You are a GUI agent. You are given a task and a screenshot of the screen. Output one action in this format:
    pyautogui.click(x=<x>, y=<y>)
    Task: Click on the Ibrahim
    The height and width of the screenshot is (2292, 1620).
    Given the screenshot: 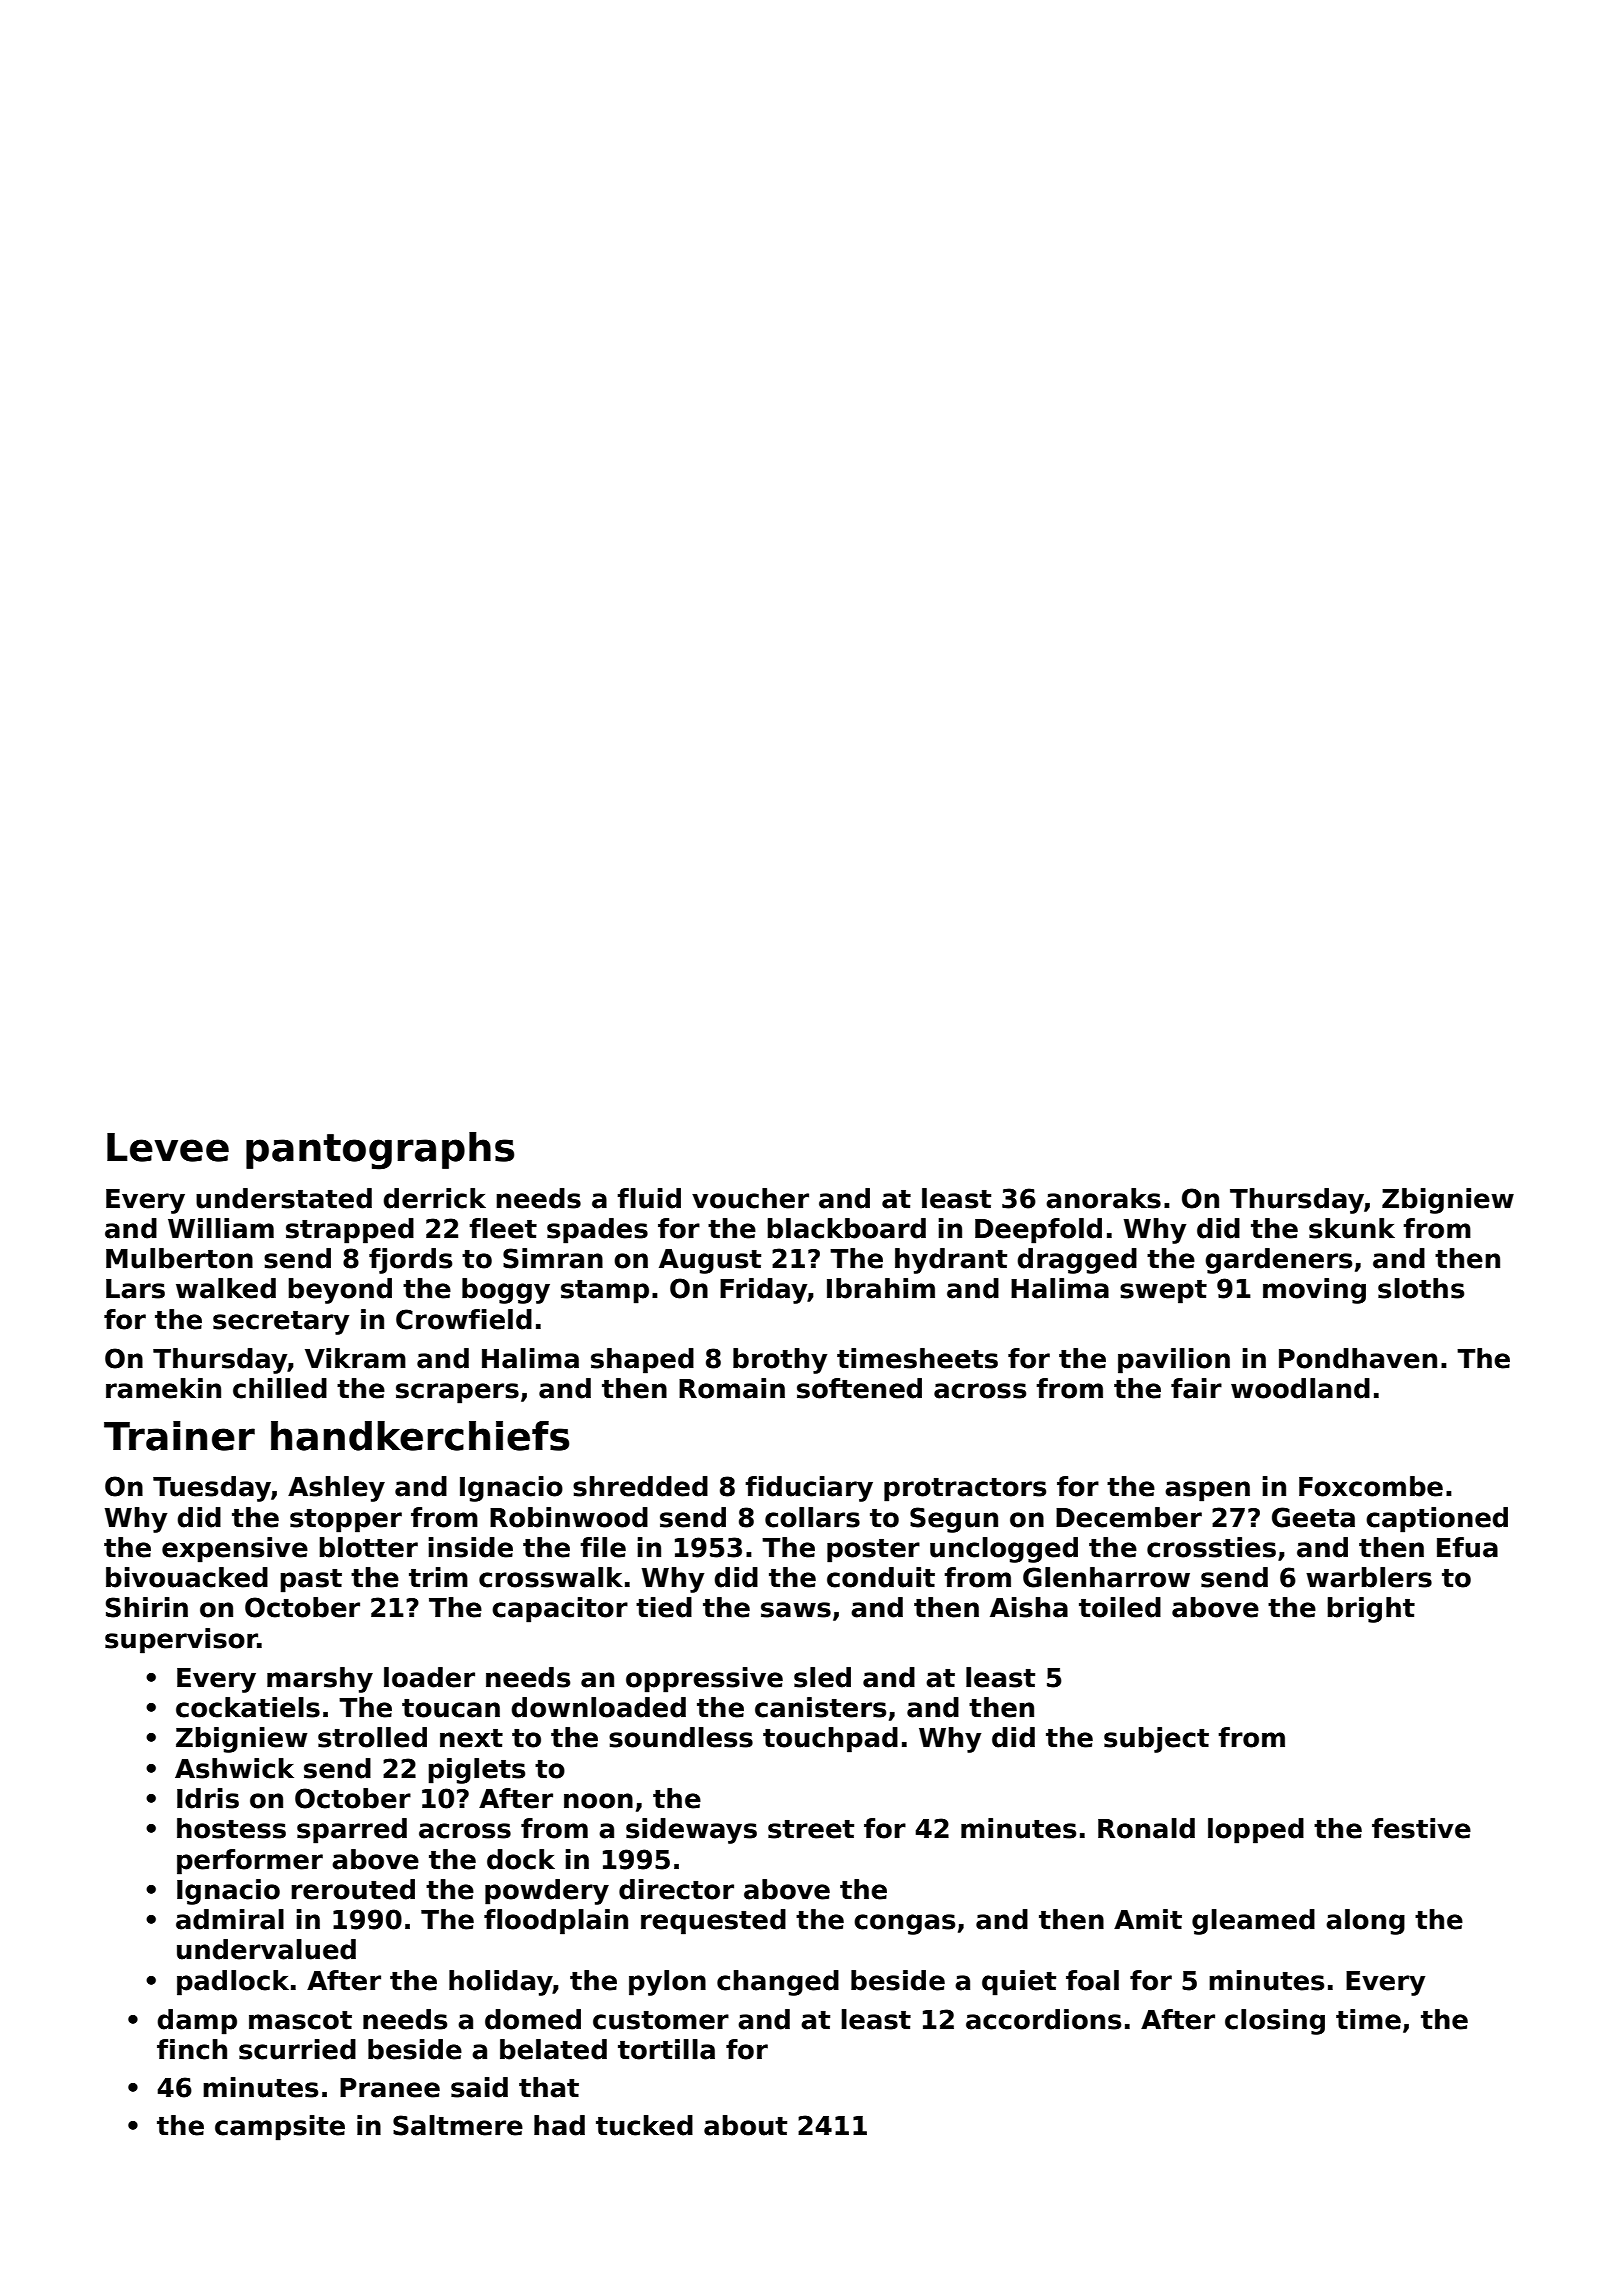 What is the action you would take?
    pyautogui.click(x=881, y=1288)
